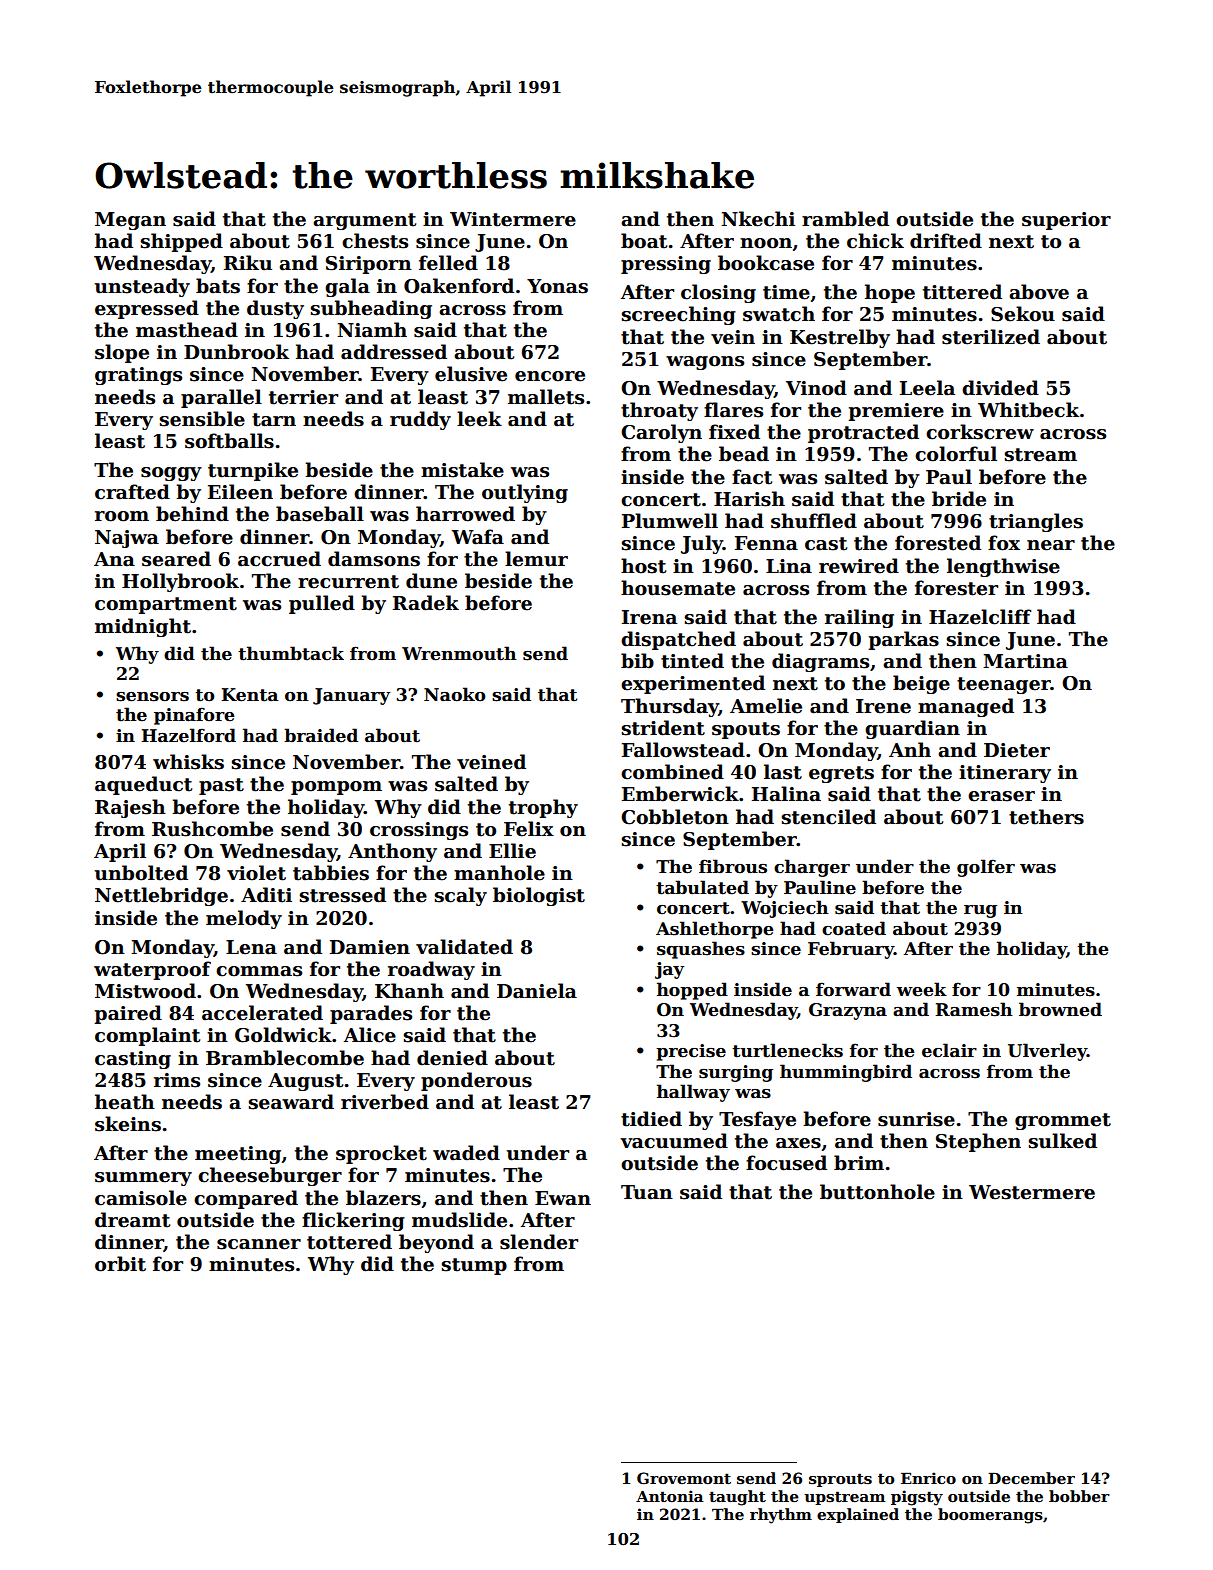  Describe the element at coordinates (980, 617) in the image. I see `Hazelcliff` at that location.
